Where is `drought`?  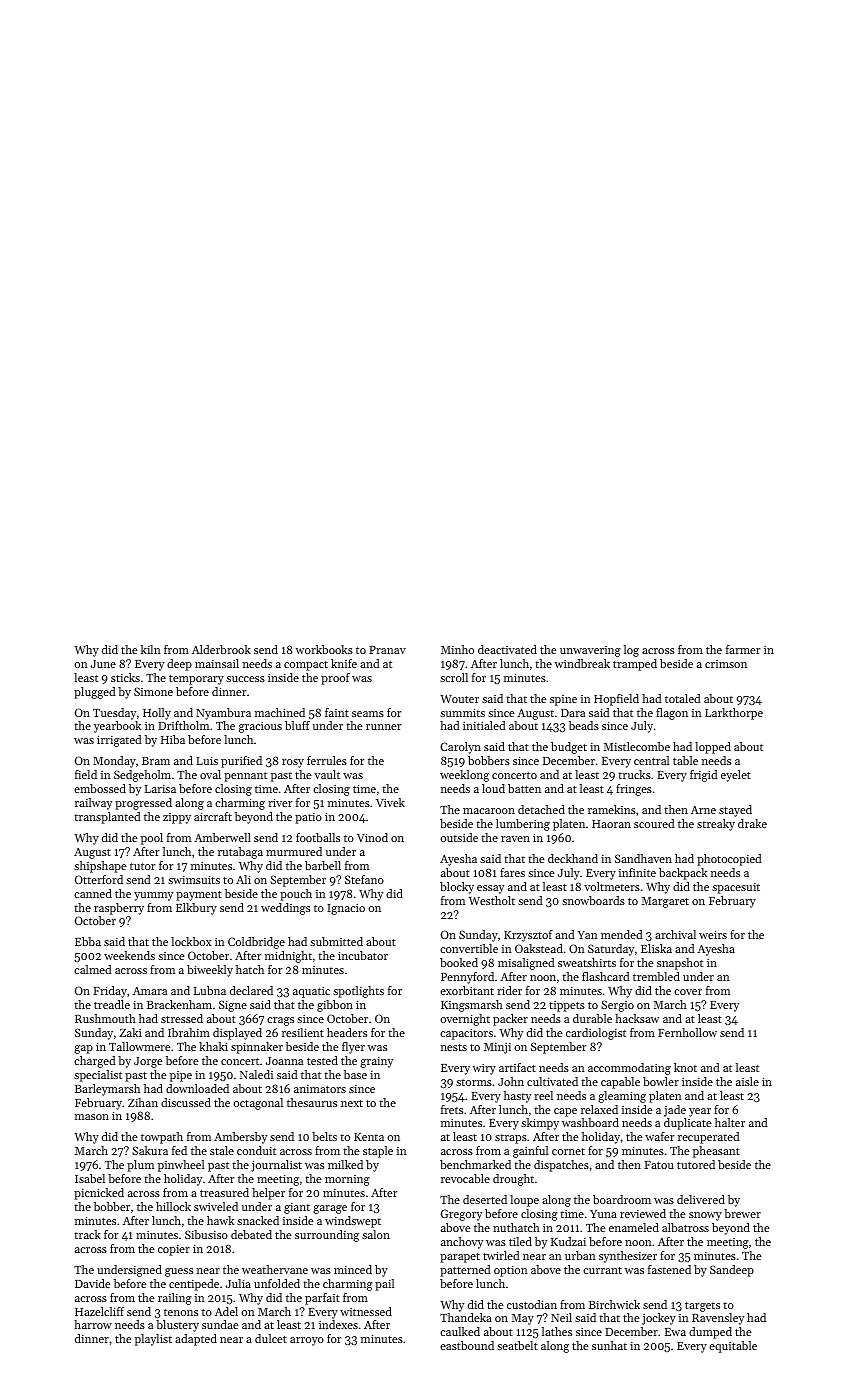 drought is located at coordinates (513, 1180).
